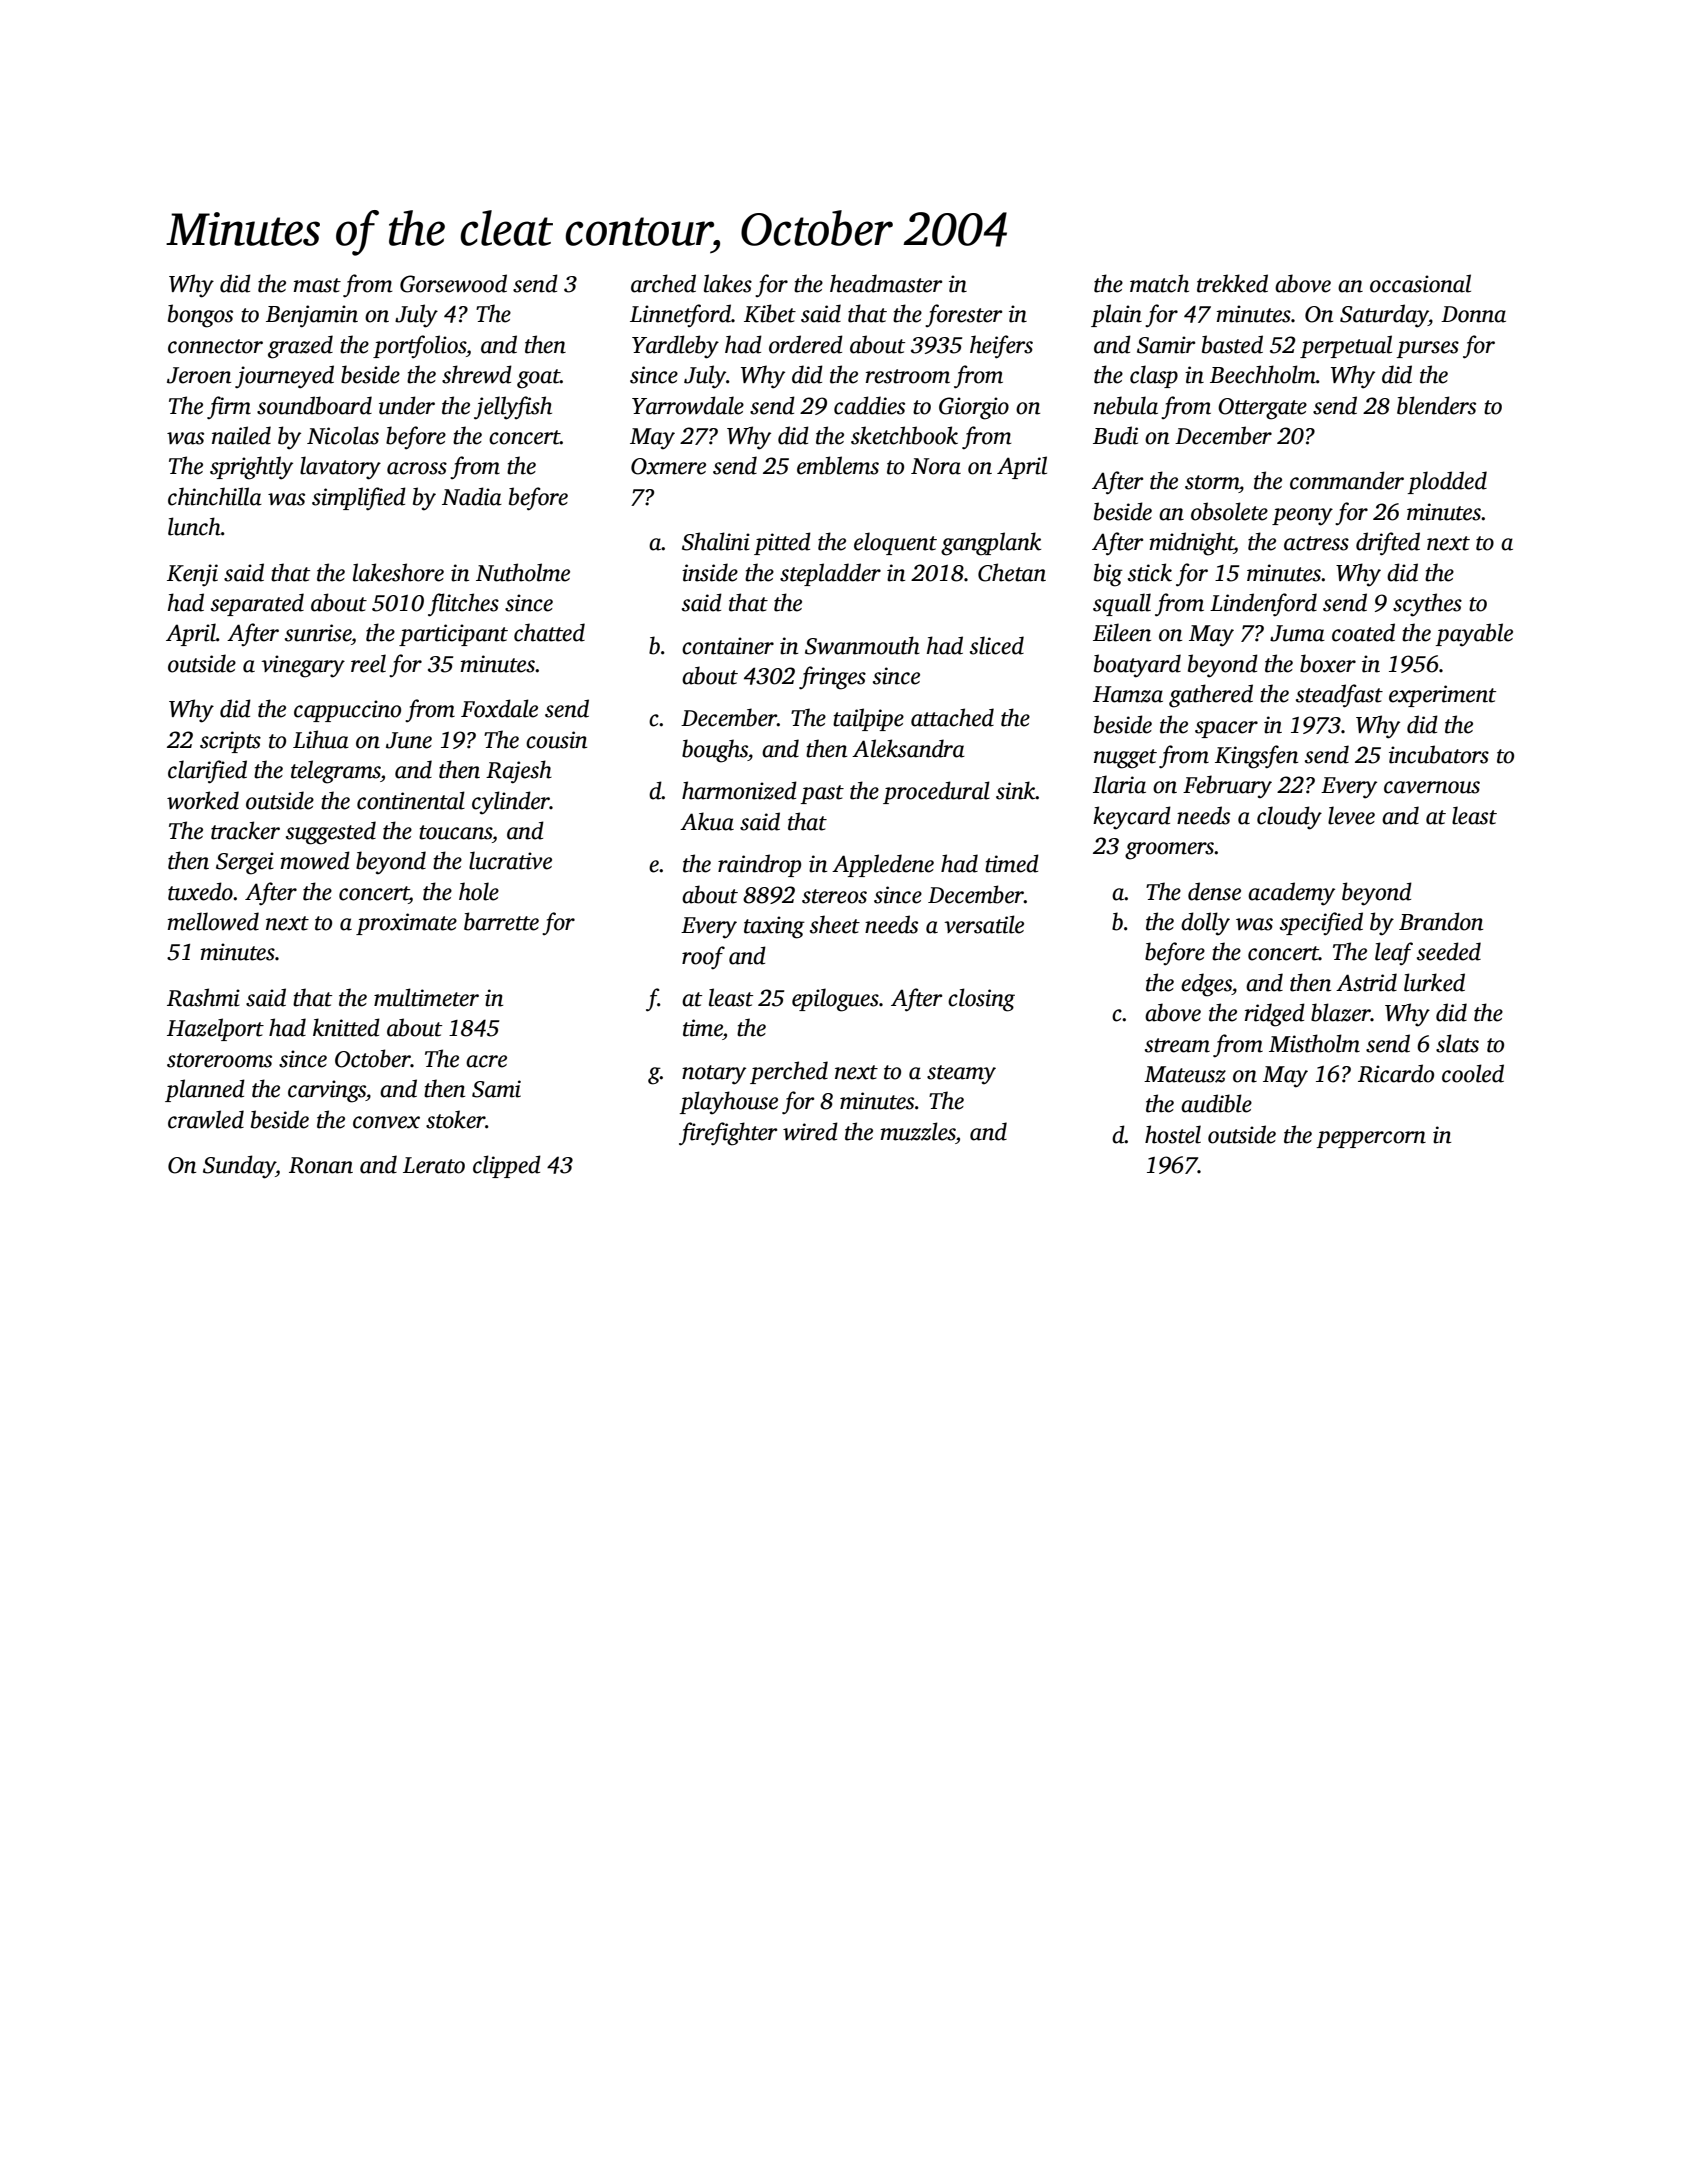  I want to click on boughs, so click(715, 751).
